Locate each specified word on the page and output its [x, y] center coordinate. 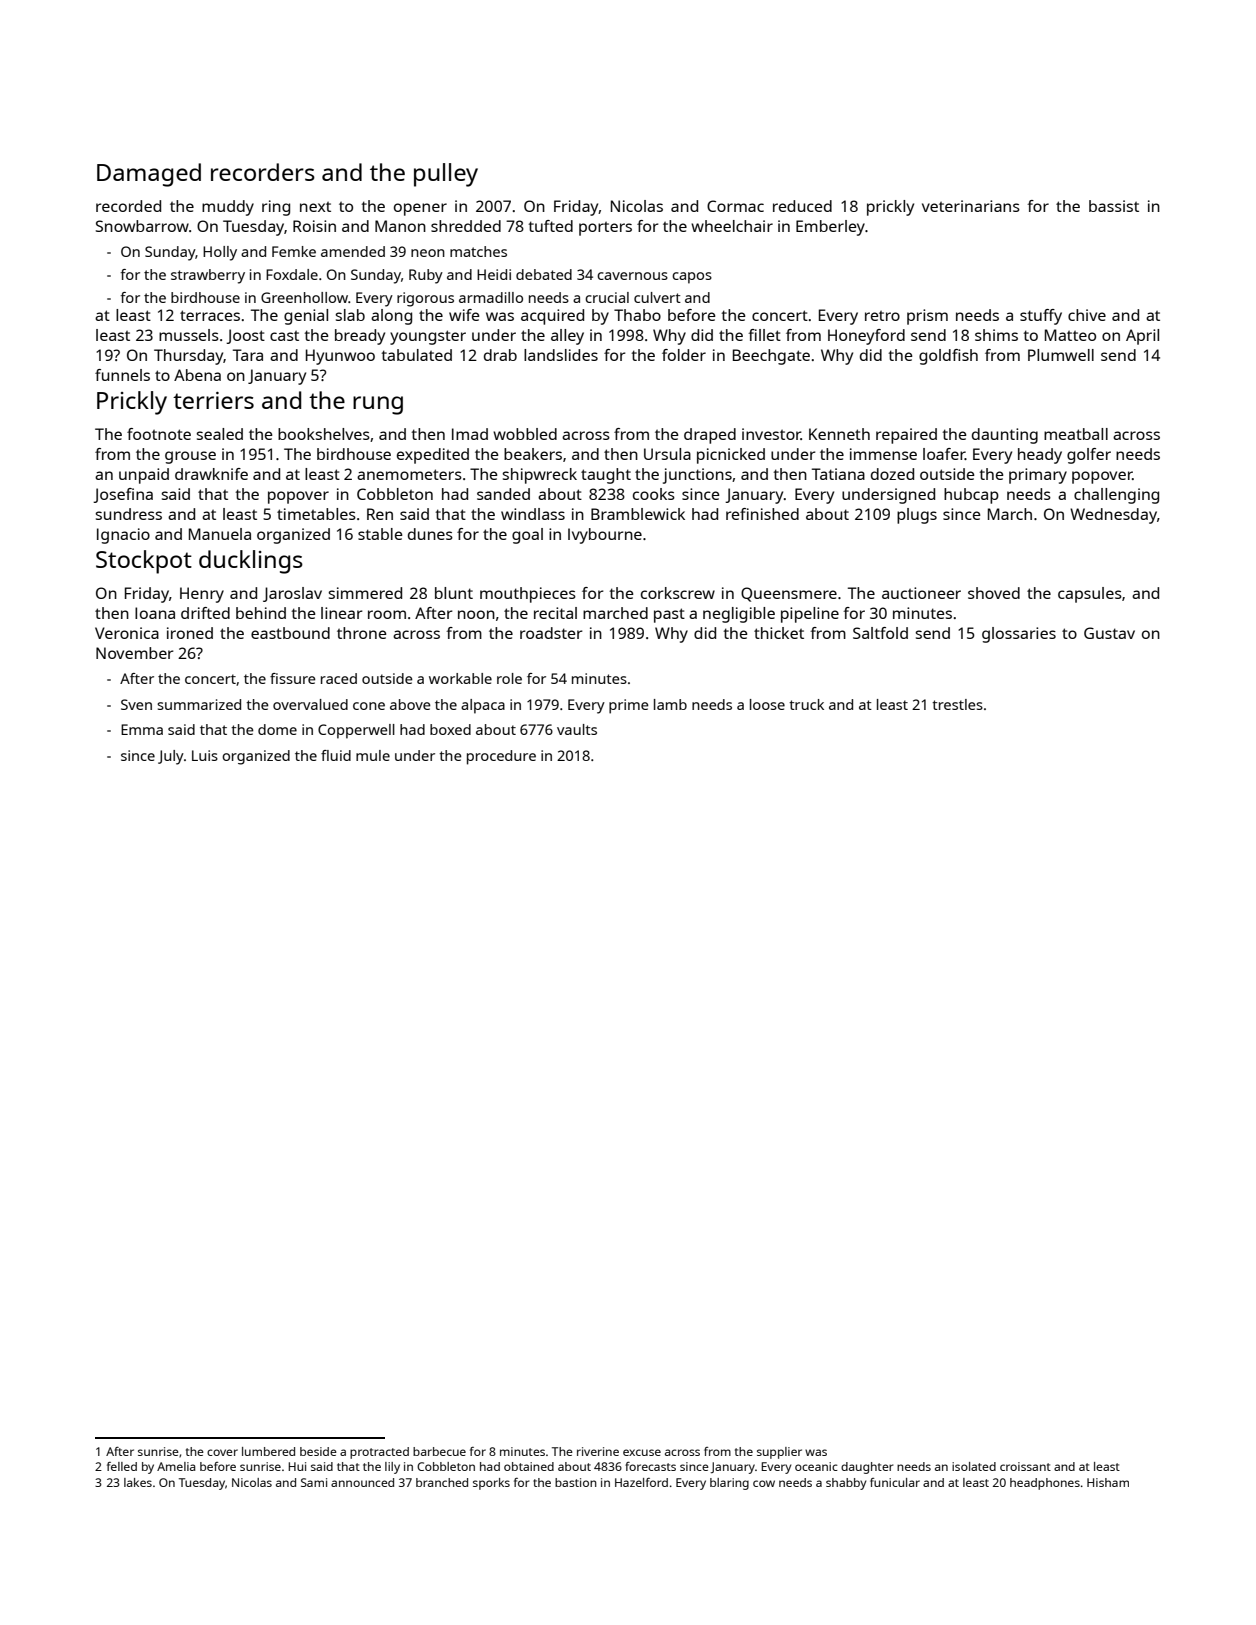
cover [222, 1452]
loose [767, 704]
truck [806, 704]
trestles [957, 704]
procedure [501, 757]
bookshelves [324, 434]
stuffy [1041, 317]
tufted [550, 226]
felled [122, 1466]
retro [882, 316]
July [171, 757]
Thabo [637, 315]
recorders [263, 172]
